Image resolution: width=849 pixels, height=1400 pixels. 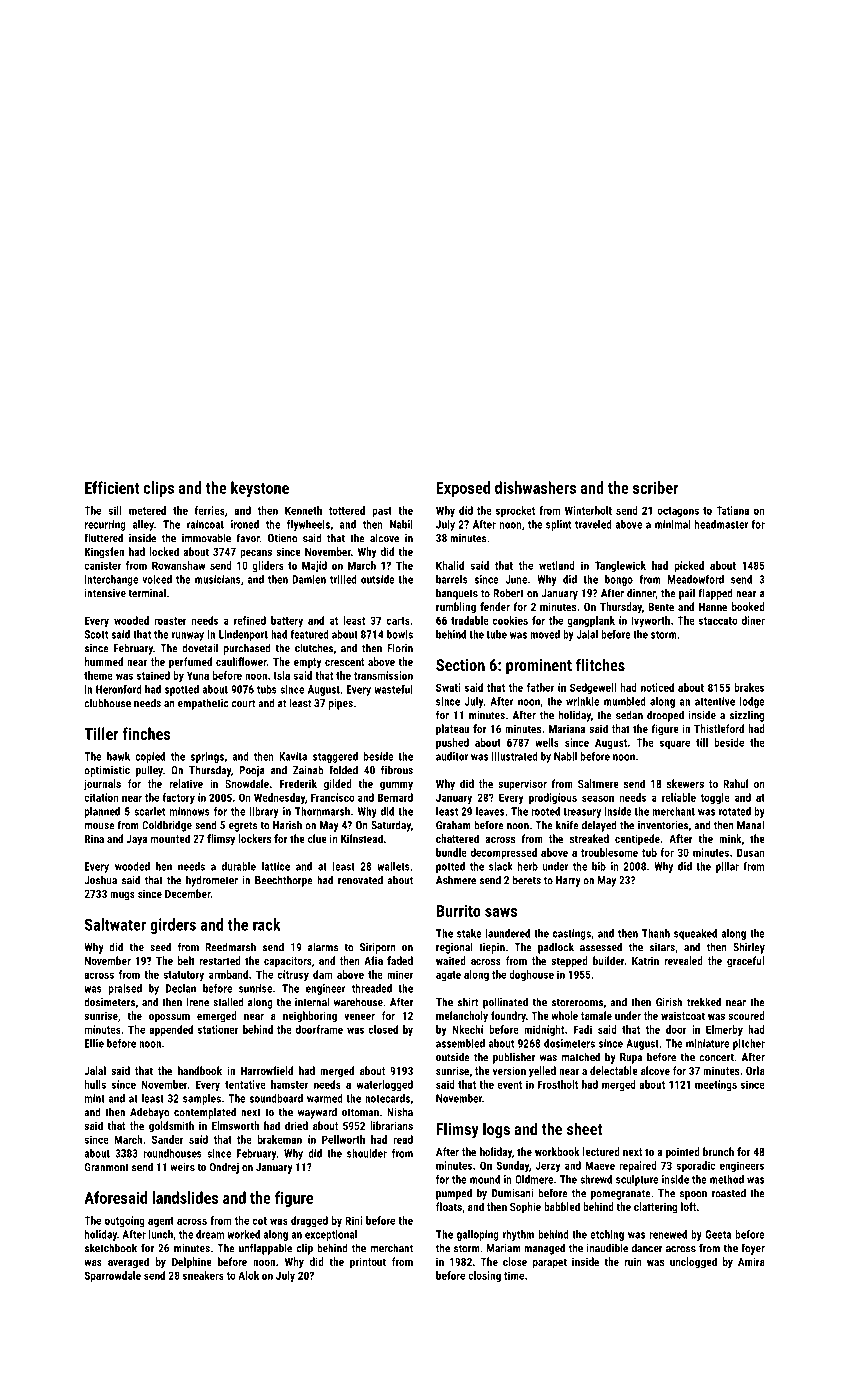 What do you see at coordinates (293, 756) in the screenshot?
I see `Kavita` at bounding box center [293, 756].
